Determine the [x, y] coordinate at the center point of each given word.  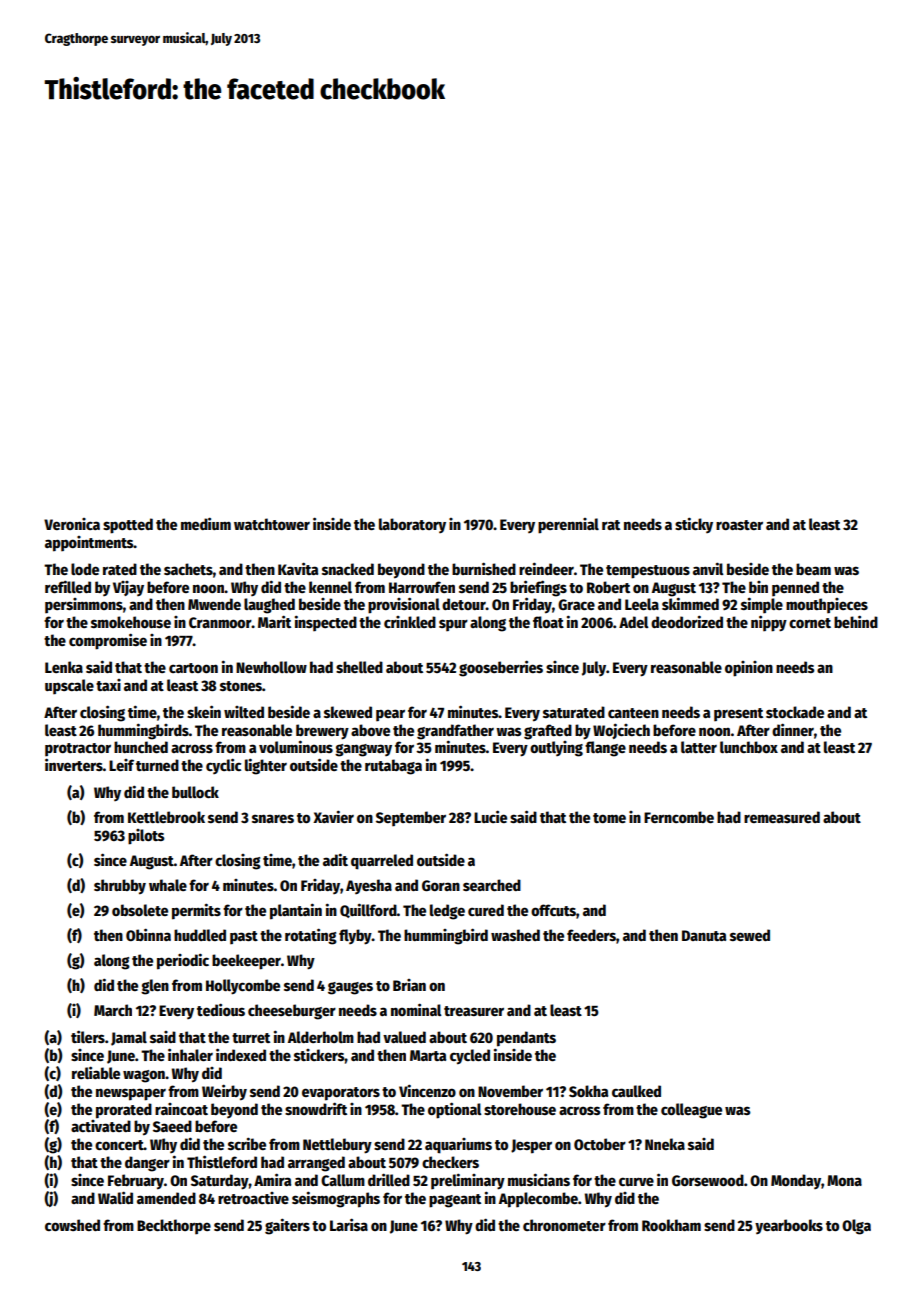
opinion [749, 669]
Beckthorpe [174, 1227]
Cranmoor [220, 622]
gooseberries [501, 668]
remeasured [782, 817]
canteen [633, 713]
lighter [266, 766]
